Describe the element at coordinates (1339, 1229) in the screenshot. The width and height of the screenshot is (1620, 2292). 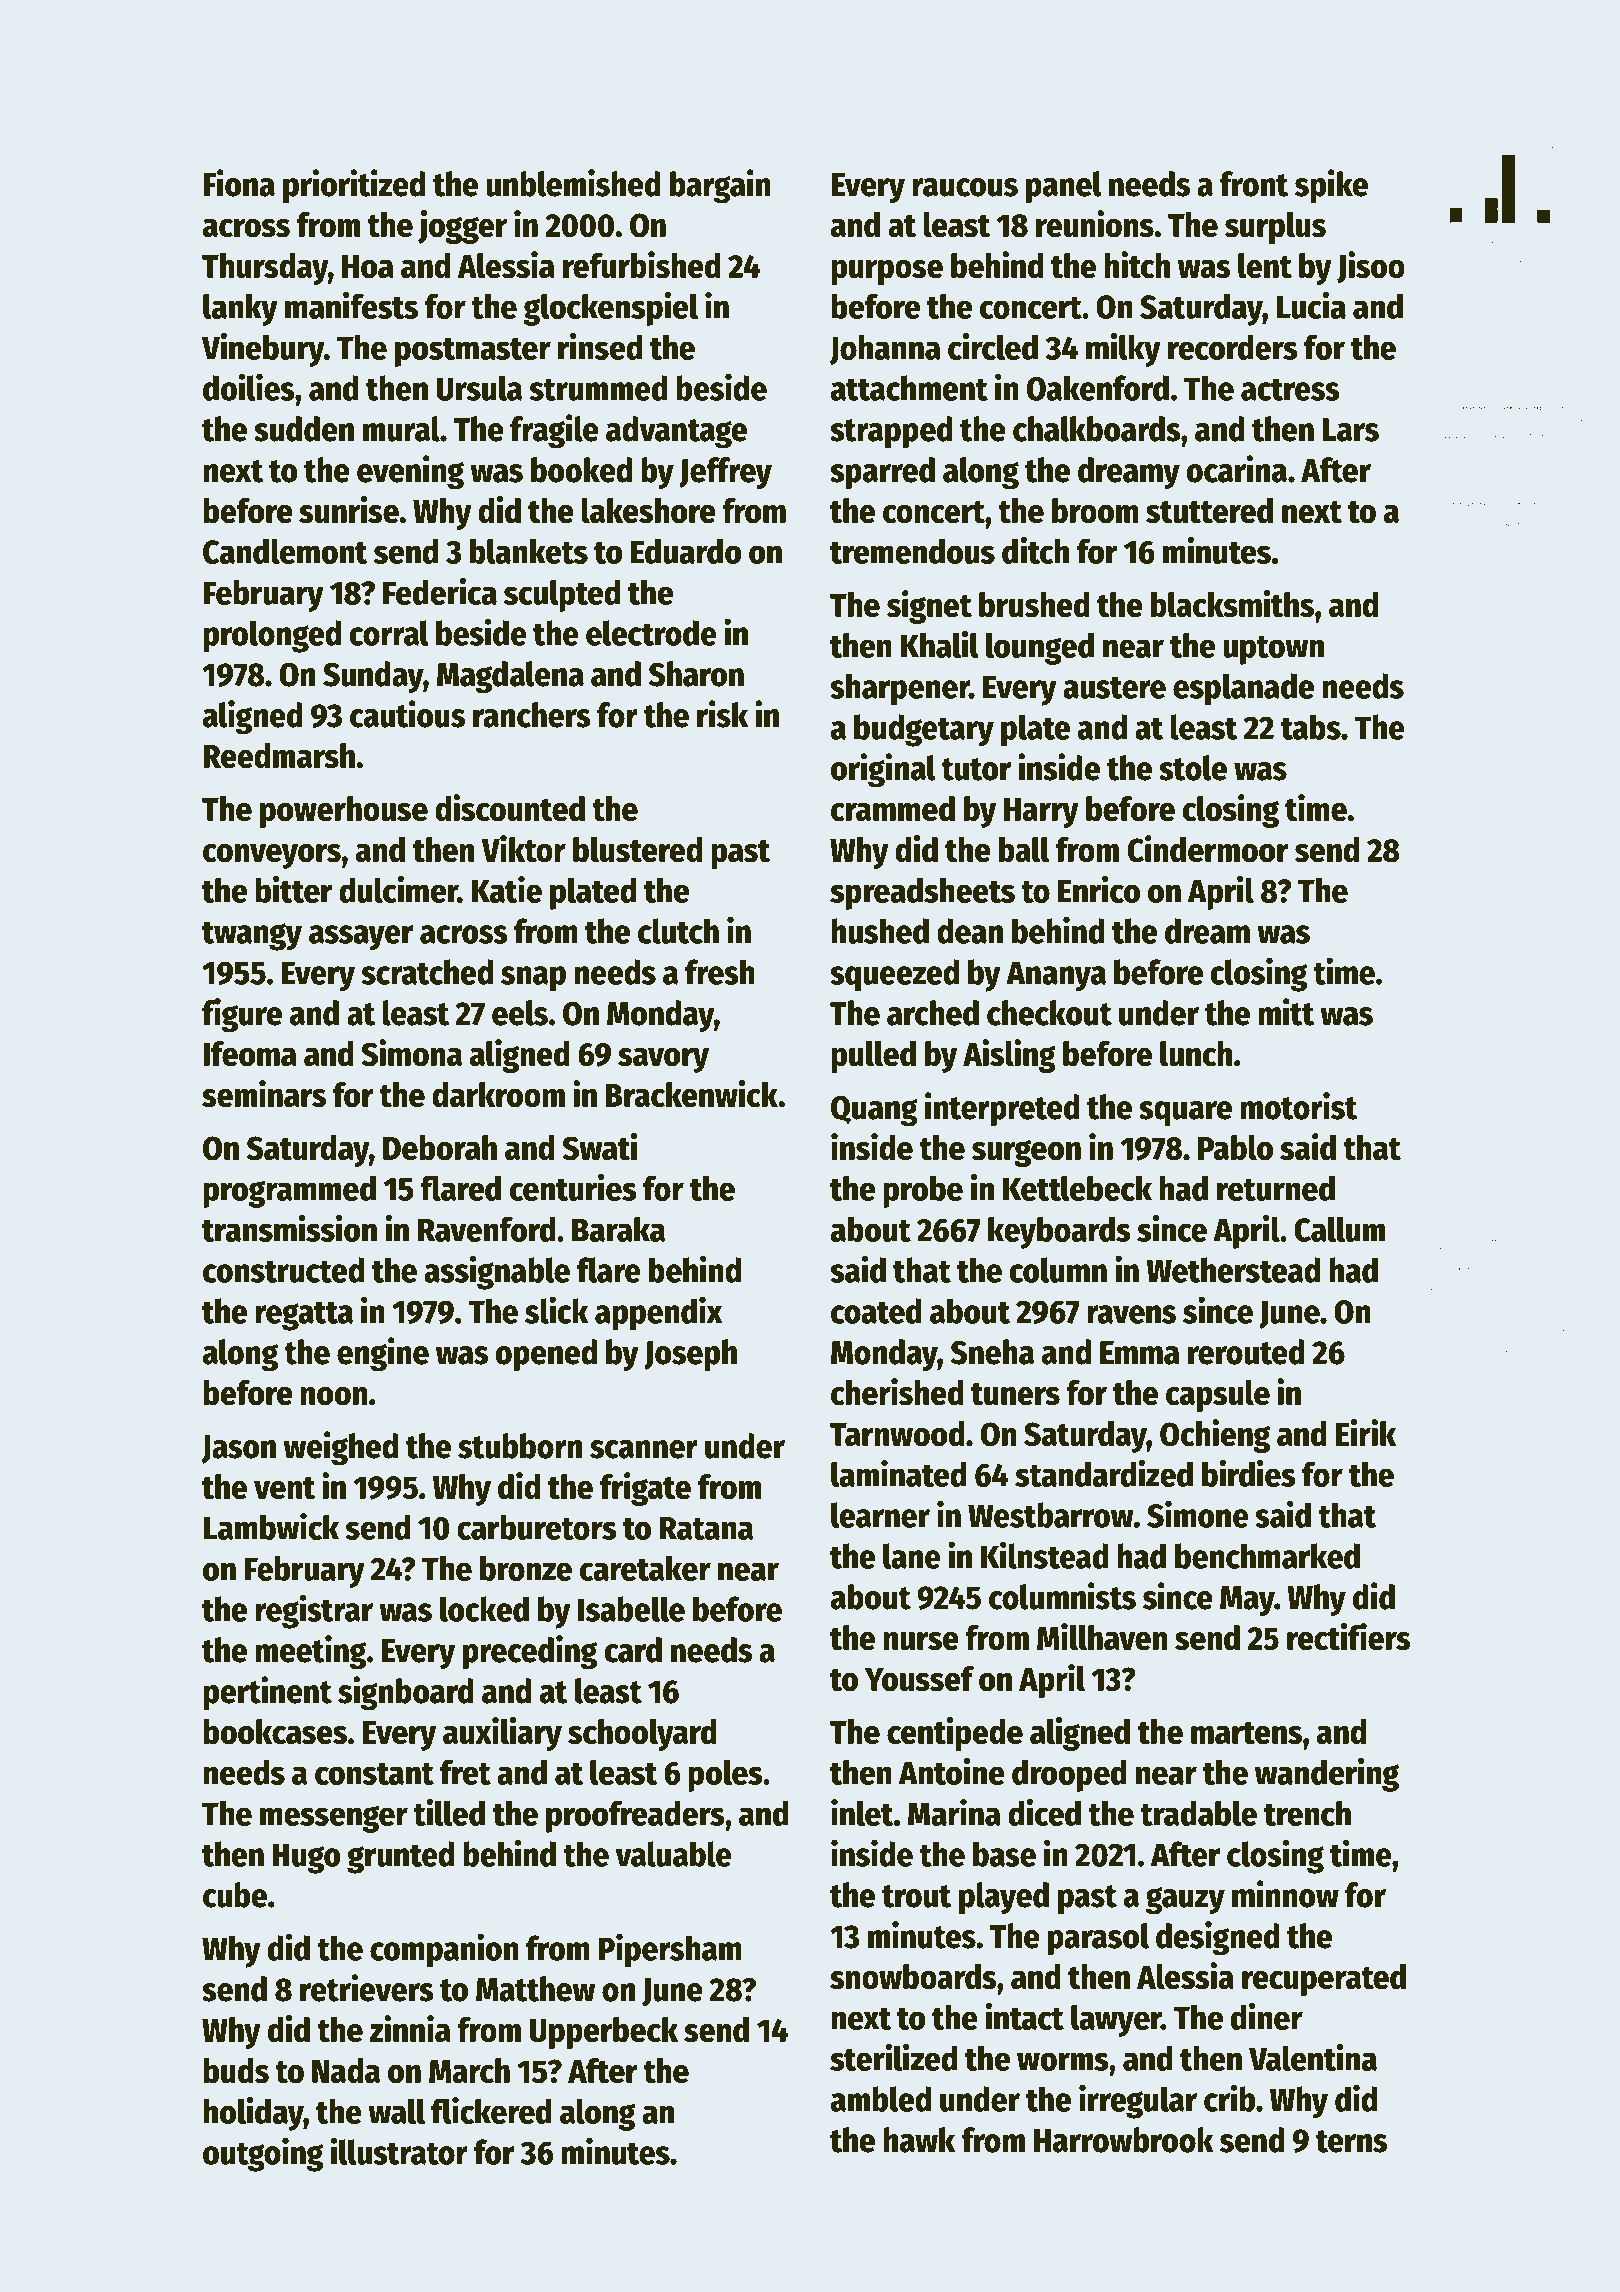
I see `Callum` at that location.
